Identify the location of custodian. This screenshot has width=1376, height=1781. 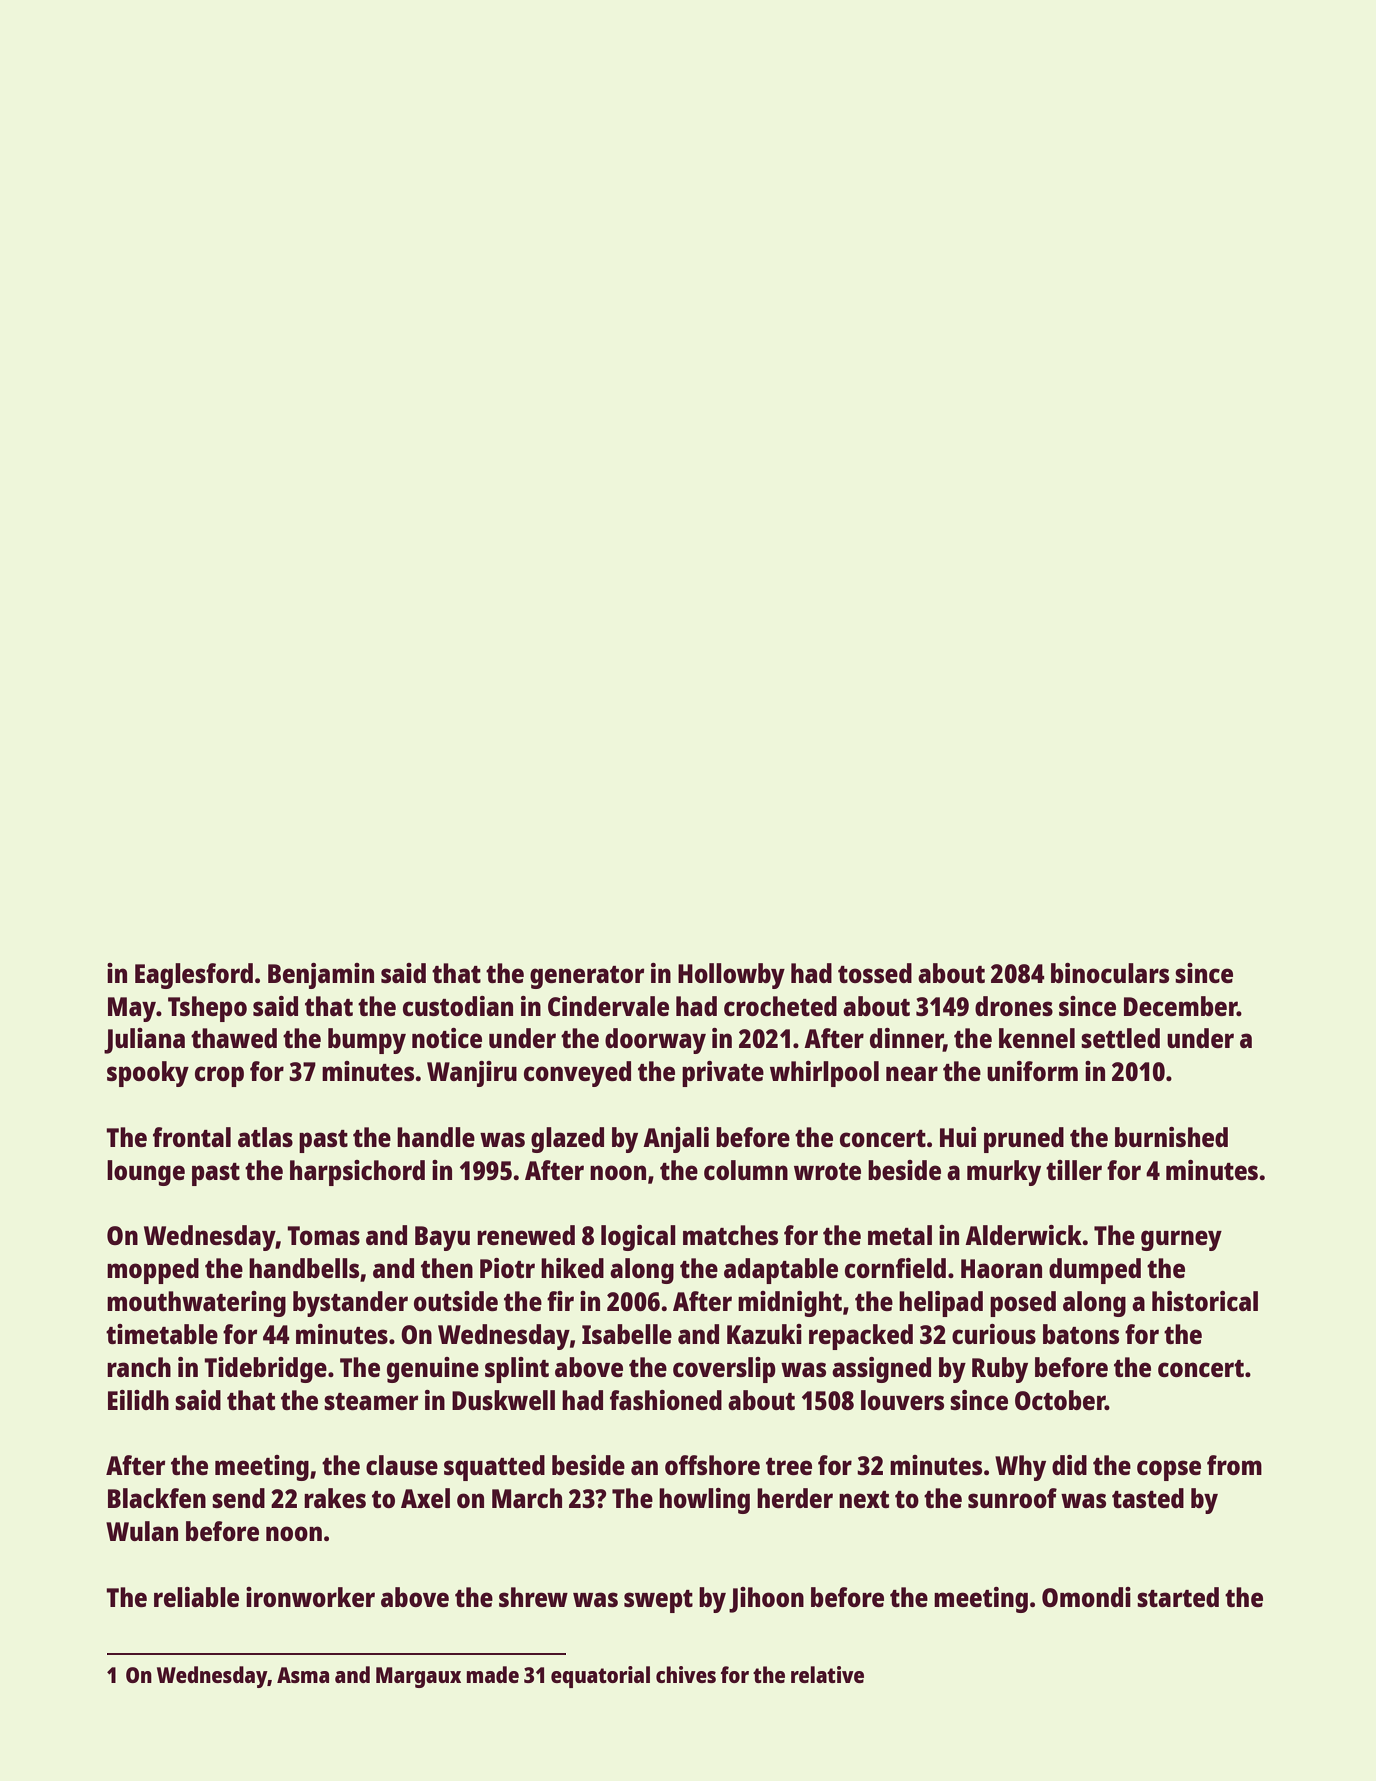
(458, 1006).
